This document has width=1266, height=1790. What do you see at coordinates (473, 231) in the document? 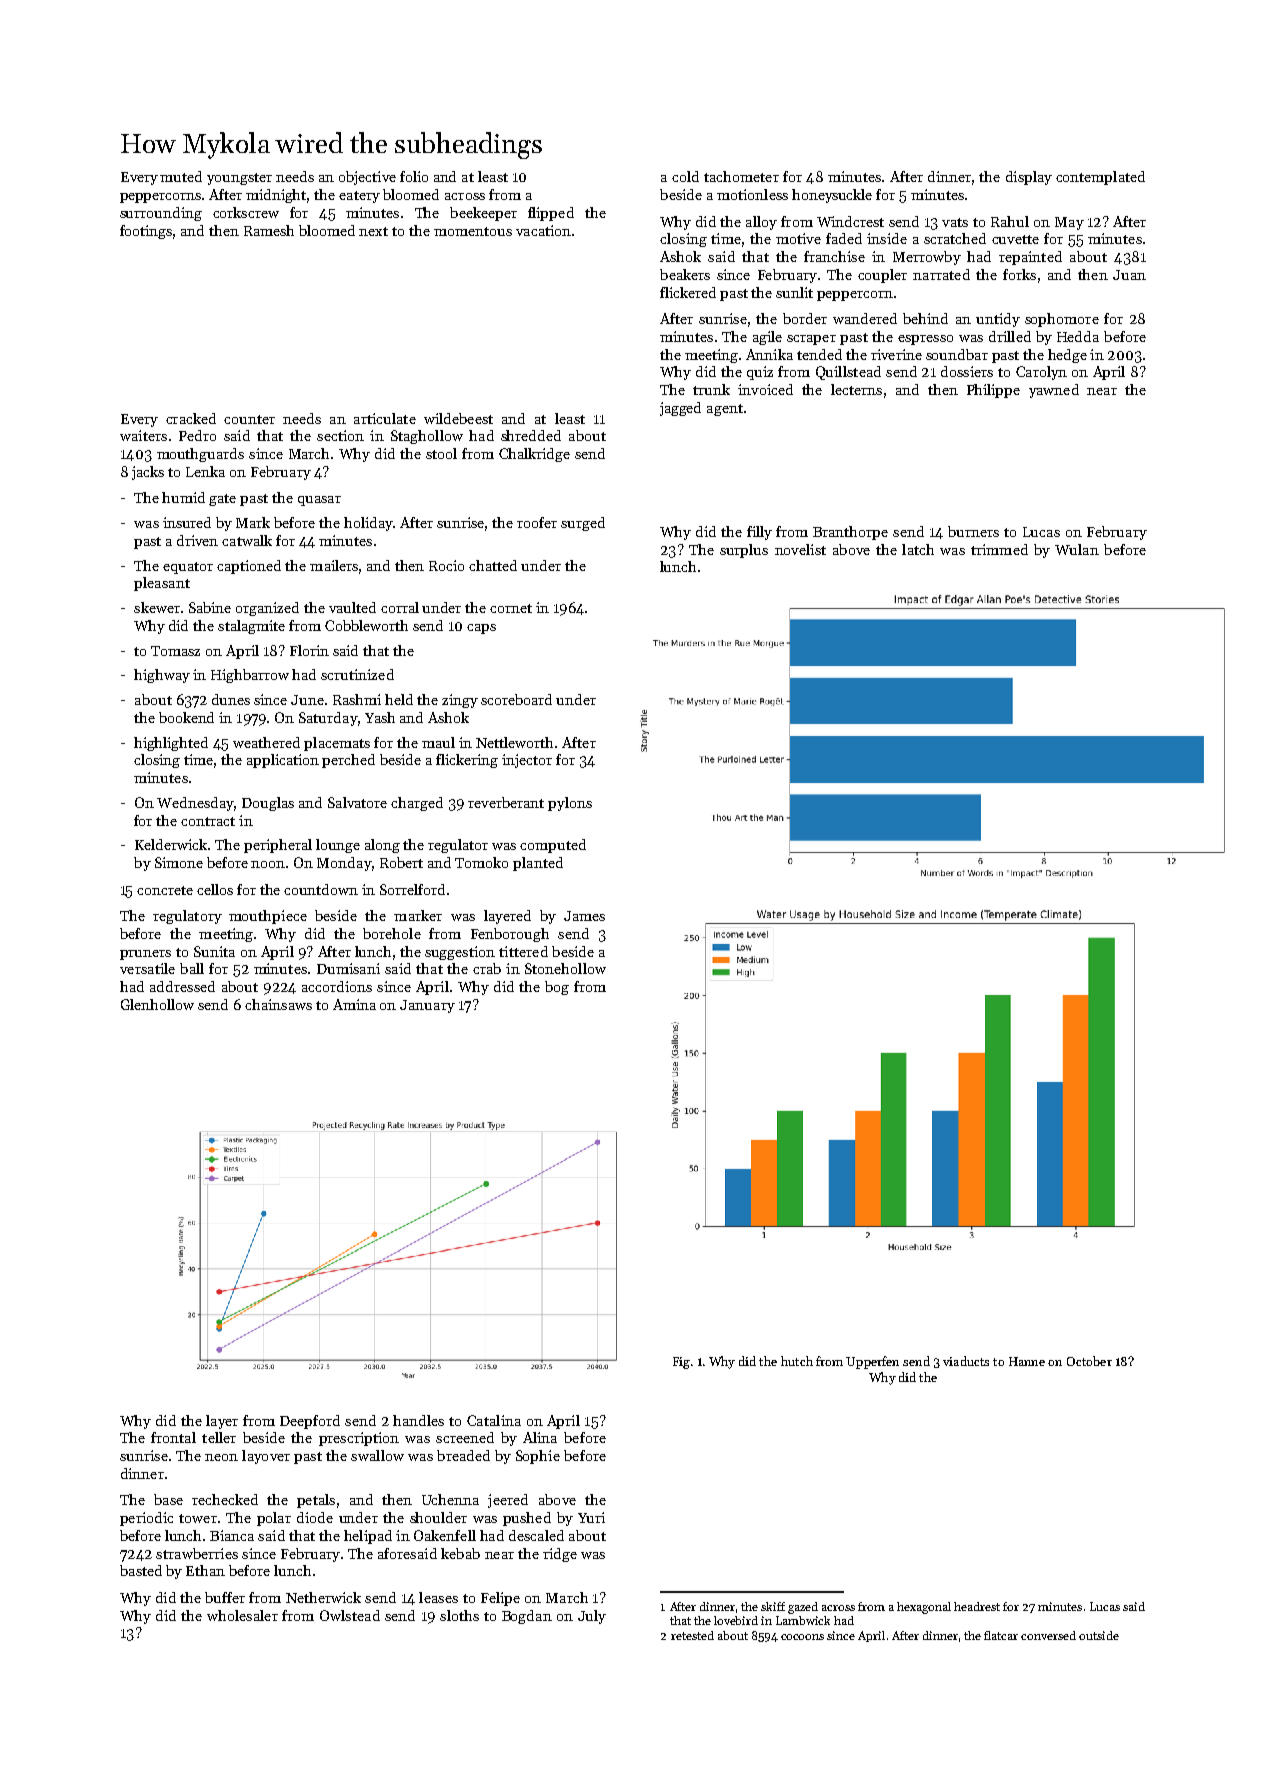
I see `momentous` at bounding box center [473, 231].
